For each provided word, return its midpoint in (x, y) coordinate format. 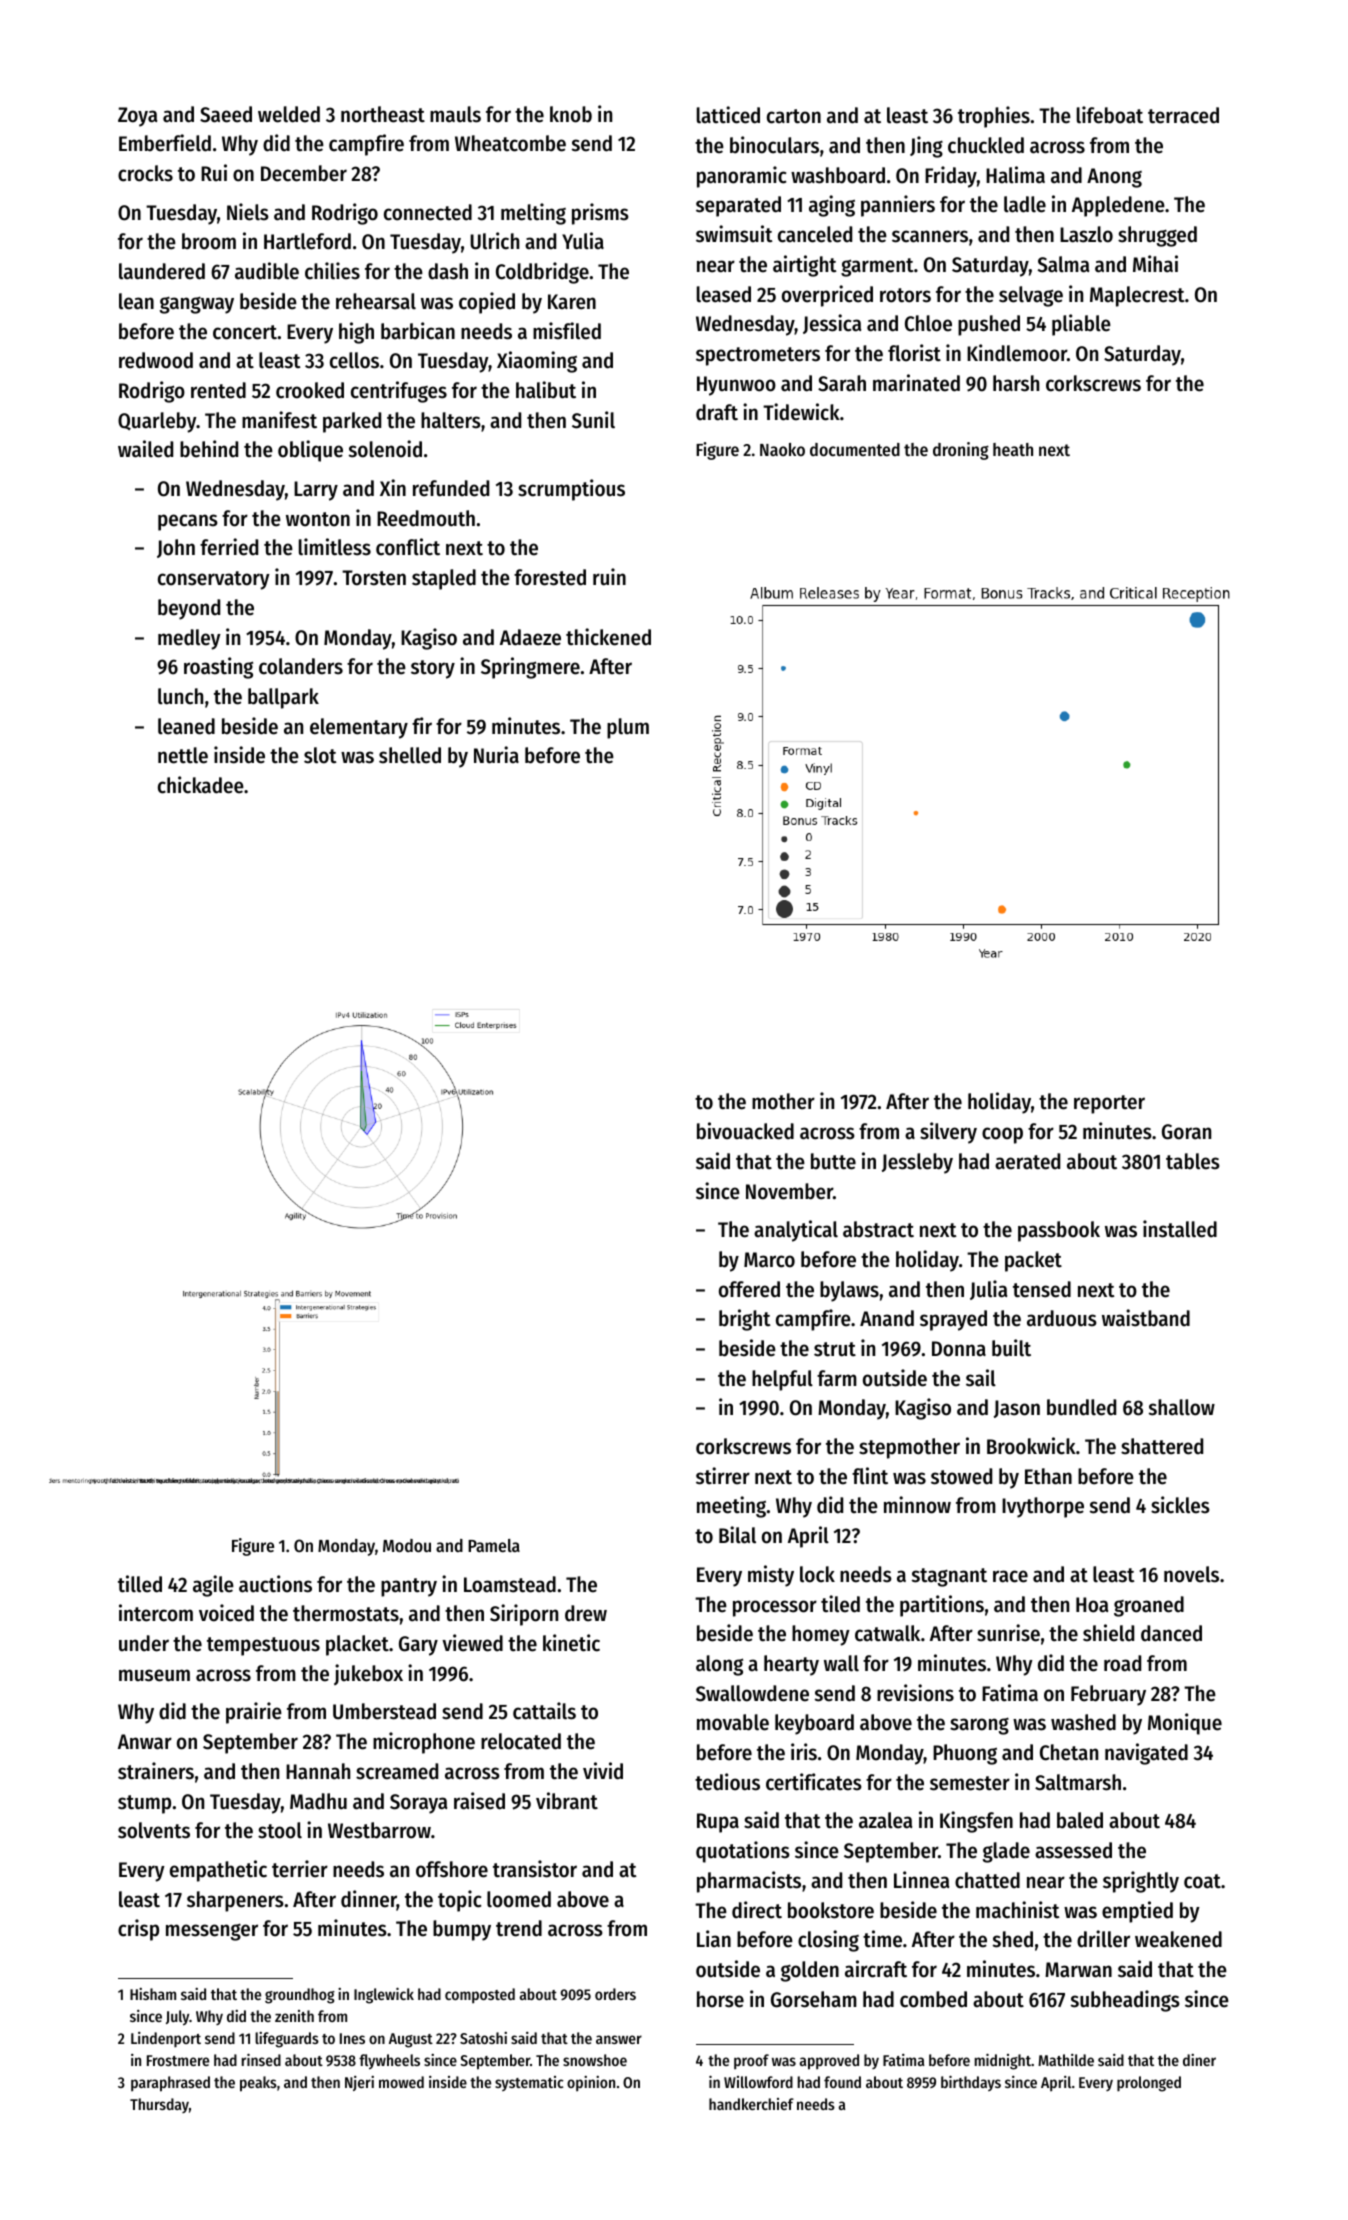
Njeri (359, 2083)
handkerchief (751, 2104)
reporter (1109, 1104)
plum (628, 728)
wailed (145, 449)
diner (1199, 2060)
